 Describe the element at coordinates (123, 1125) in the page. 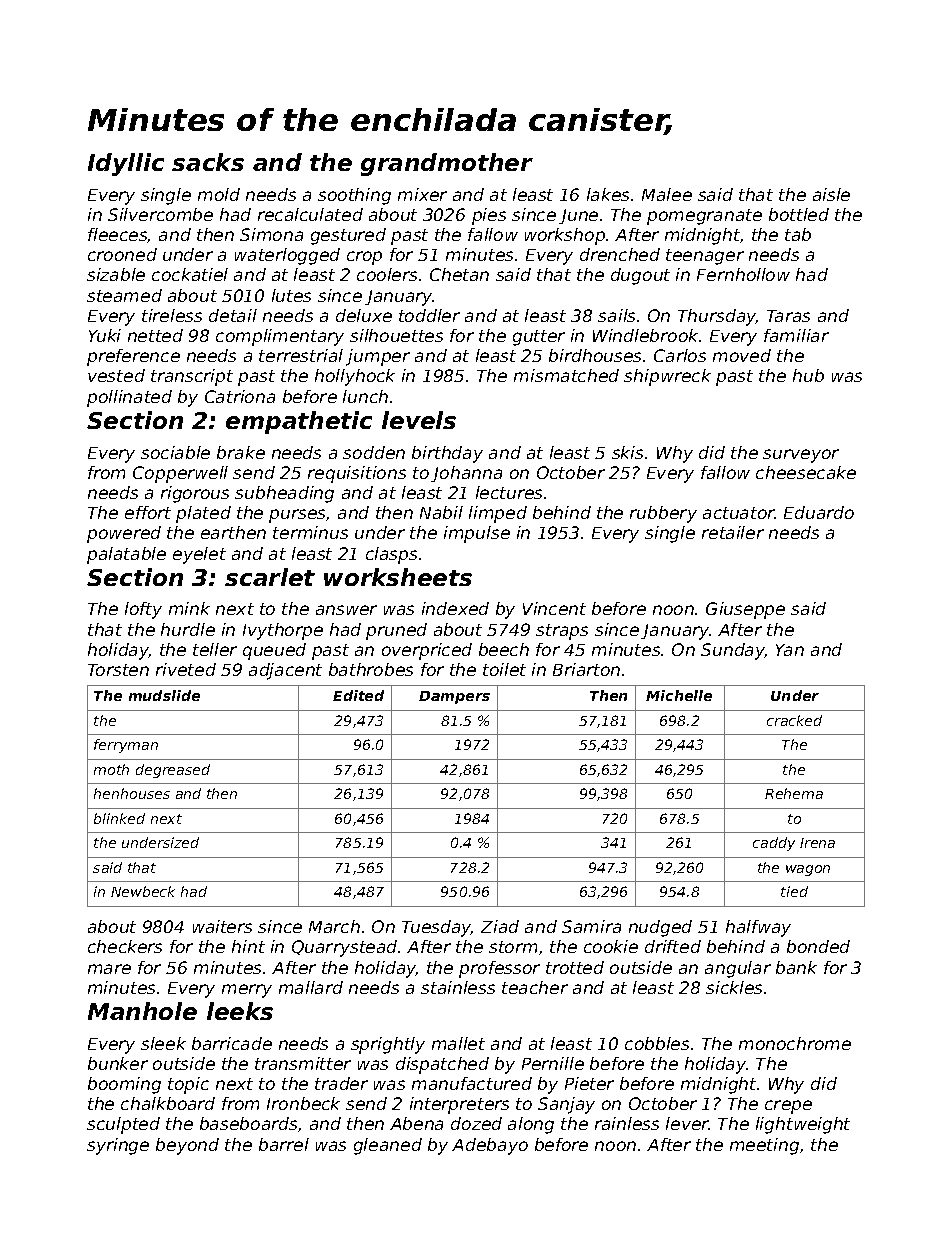

I see `sculpted` at that location.
